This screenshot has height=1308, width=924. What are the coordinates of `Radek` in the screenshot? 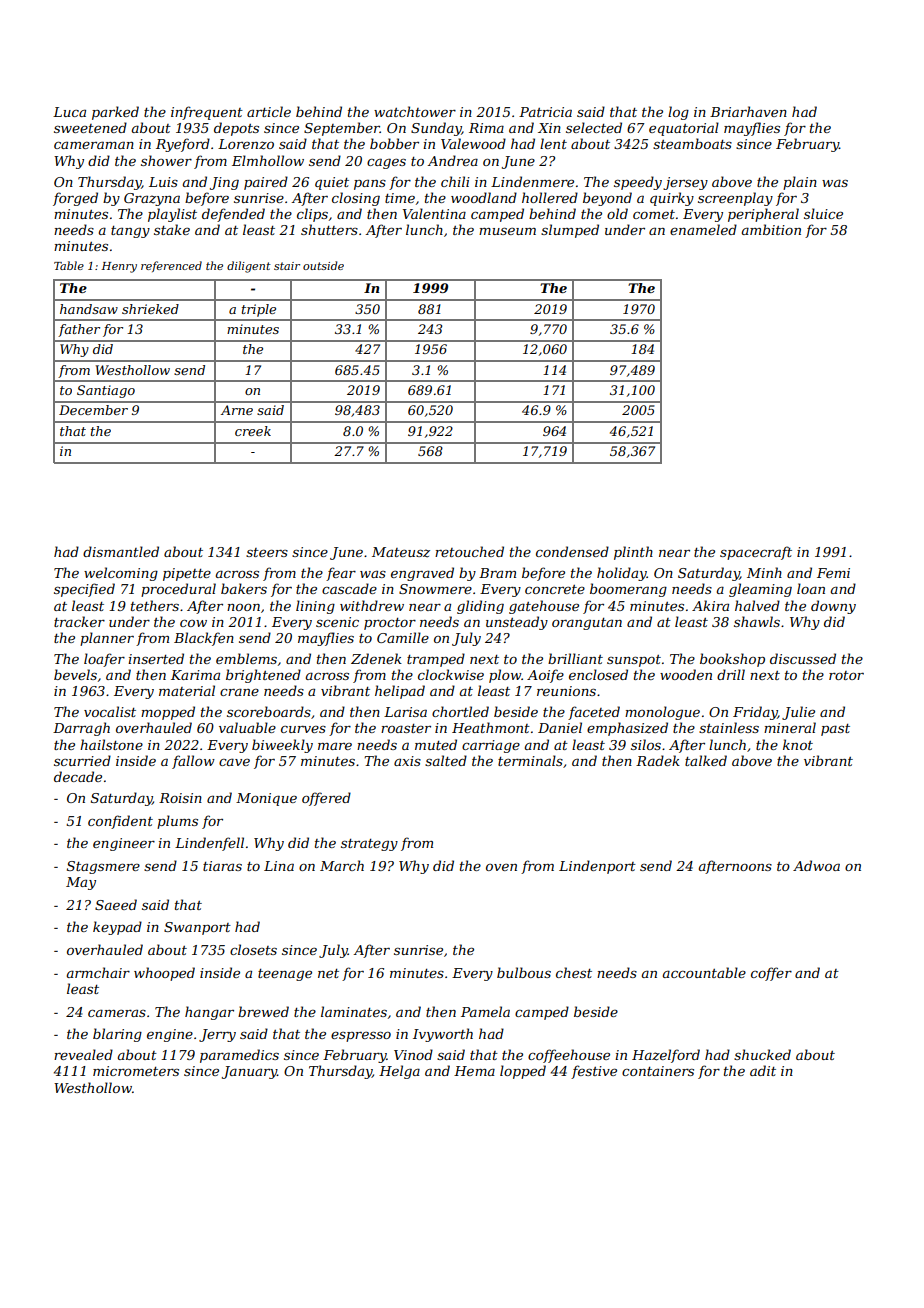 It's located at (658, 760).
